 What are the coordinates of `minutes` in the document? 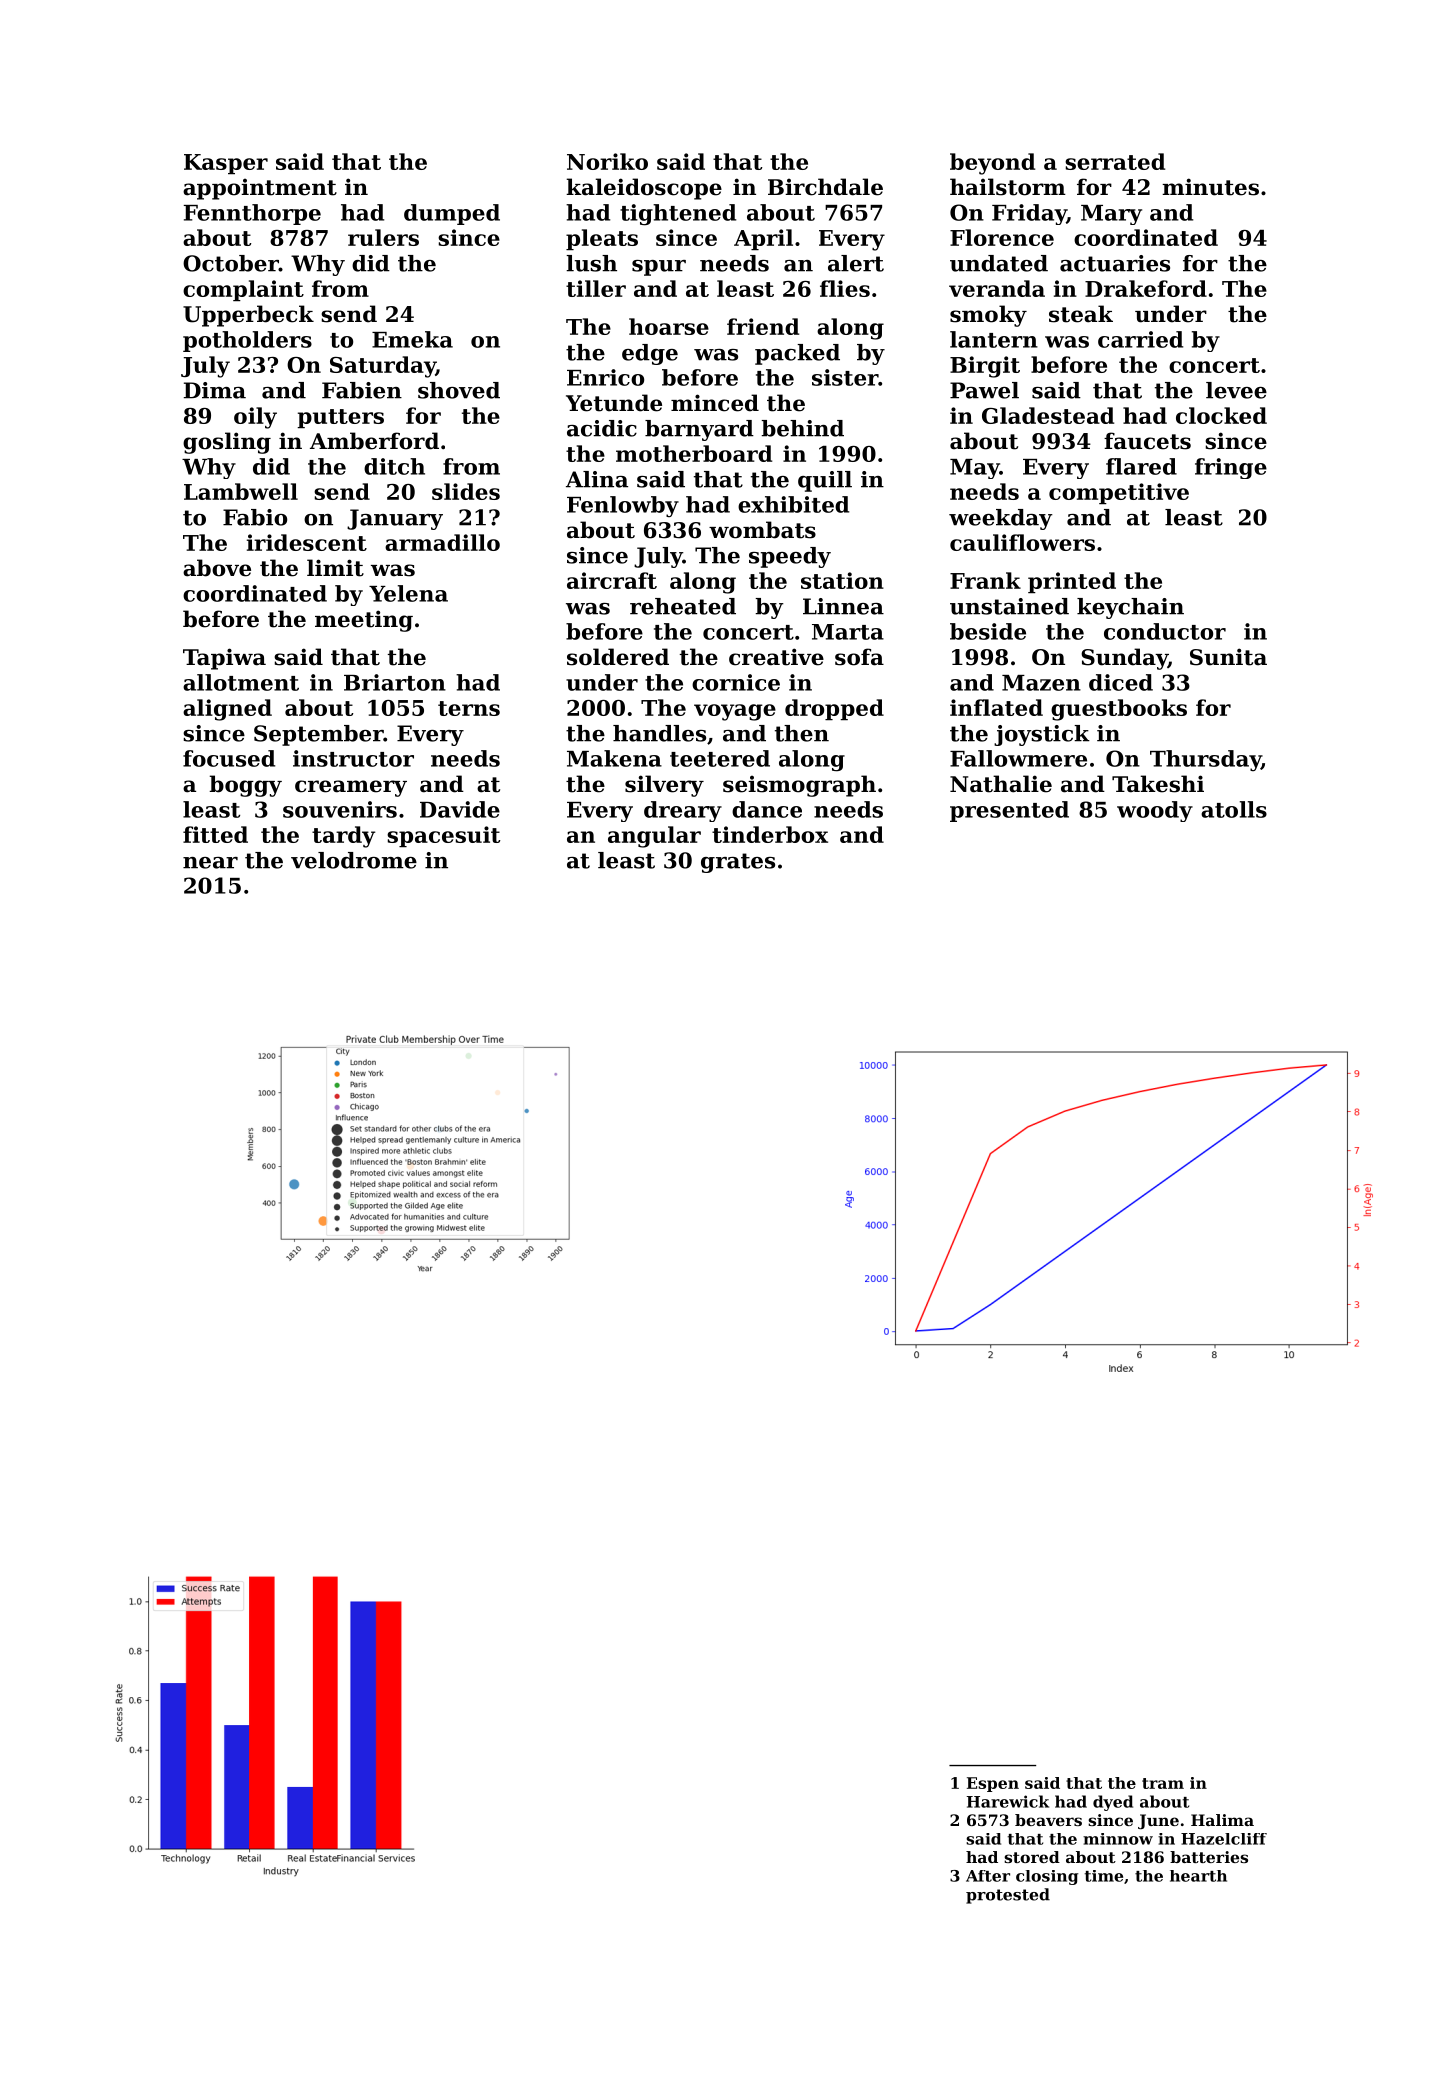 It's located at (1210, 187).
